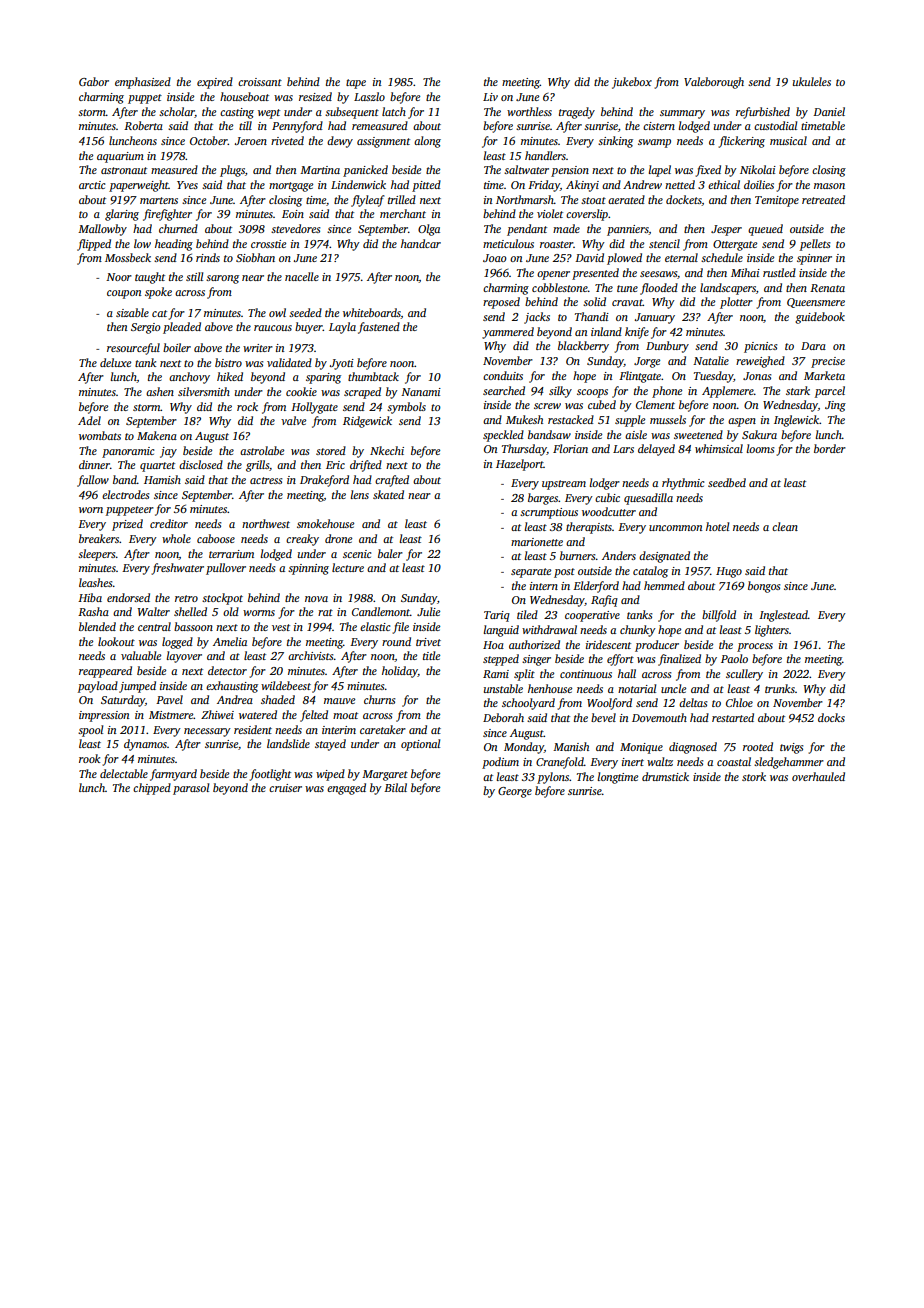 This page has width=924, height=1308. Describe the element at coordinates (577, 555) in the page. I see `burners` at that location.
